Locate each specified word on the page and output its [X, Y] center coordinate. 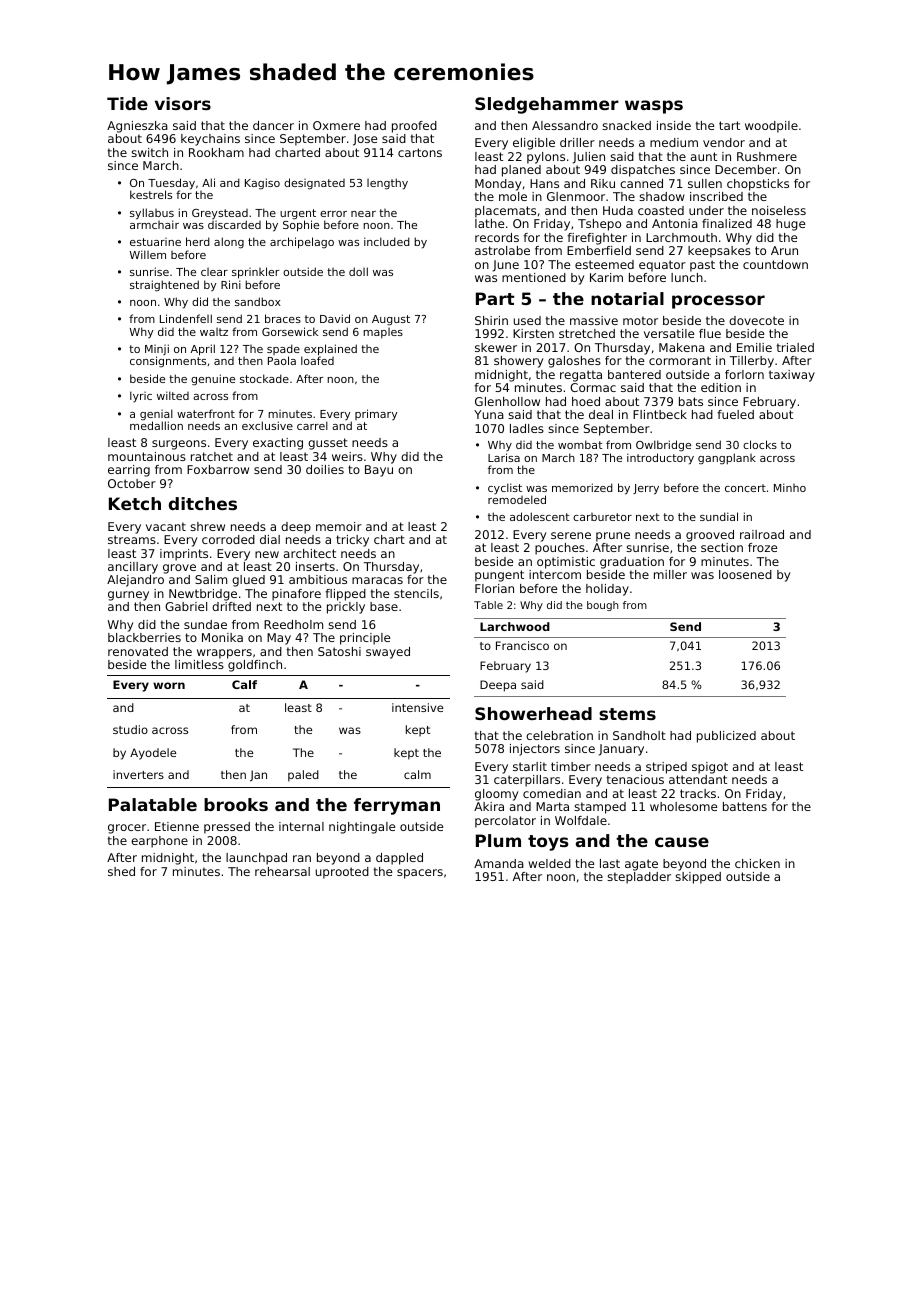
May [279, 639]
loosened [745, 574]
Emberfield [599, 250]
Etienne [177, 826]
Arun [784, 250]
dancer [273, 125]
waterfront [206, 413]
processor [718, 302]
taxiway [792, 376]
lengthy [387, 184]
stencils [416, 593]
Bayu [379, 471]
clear [214, 272]
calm [417, 774]
